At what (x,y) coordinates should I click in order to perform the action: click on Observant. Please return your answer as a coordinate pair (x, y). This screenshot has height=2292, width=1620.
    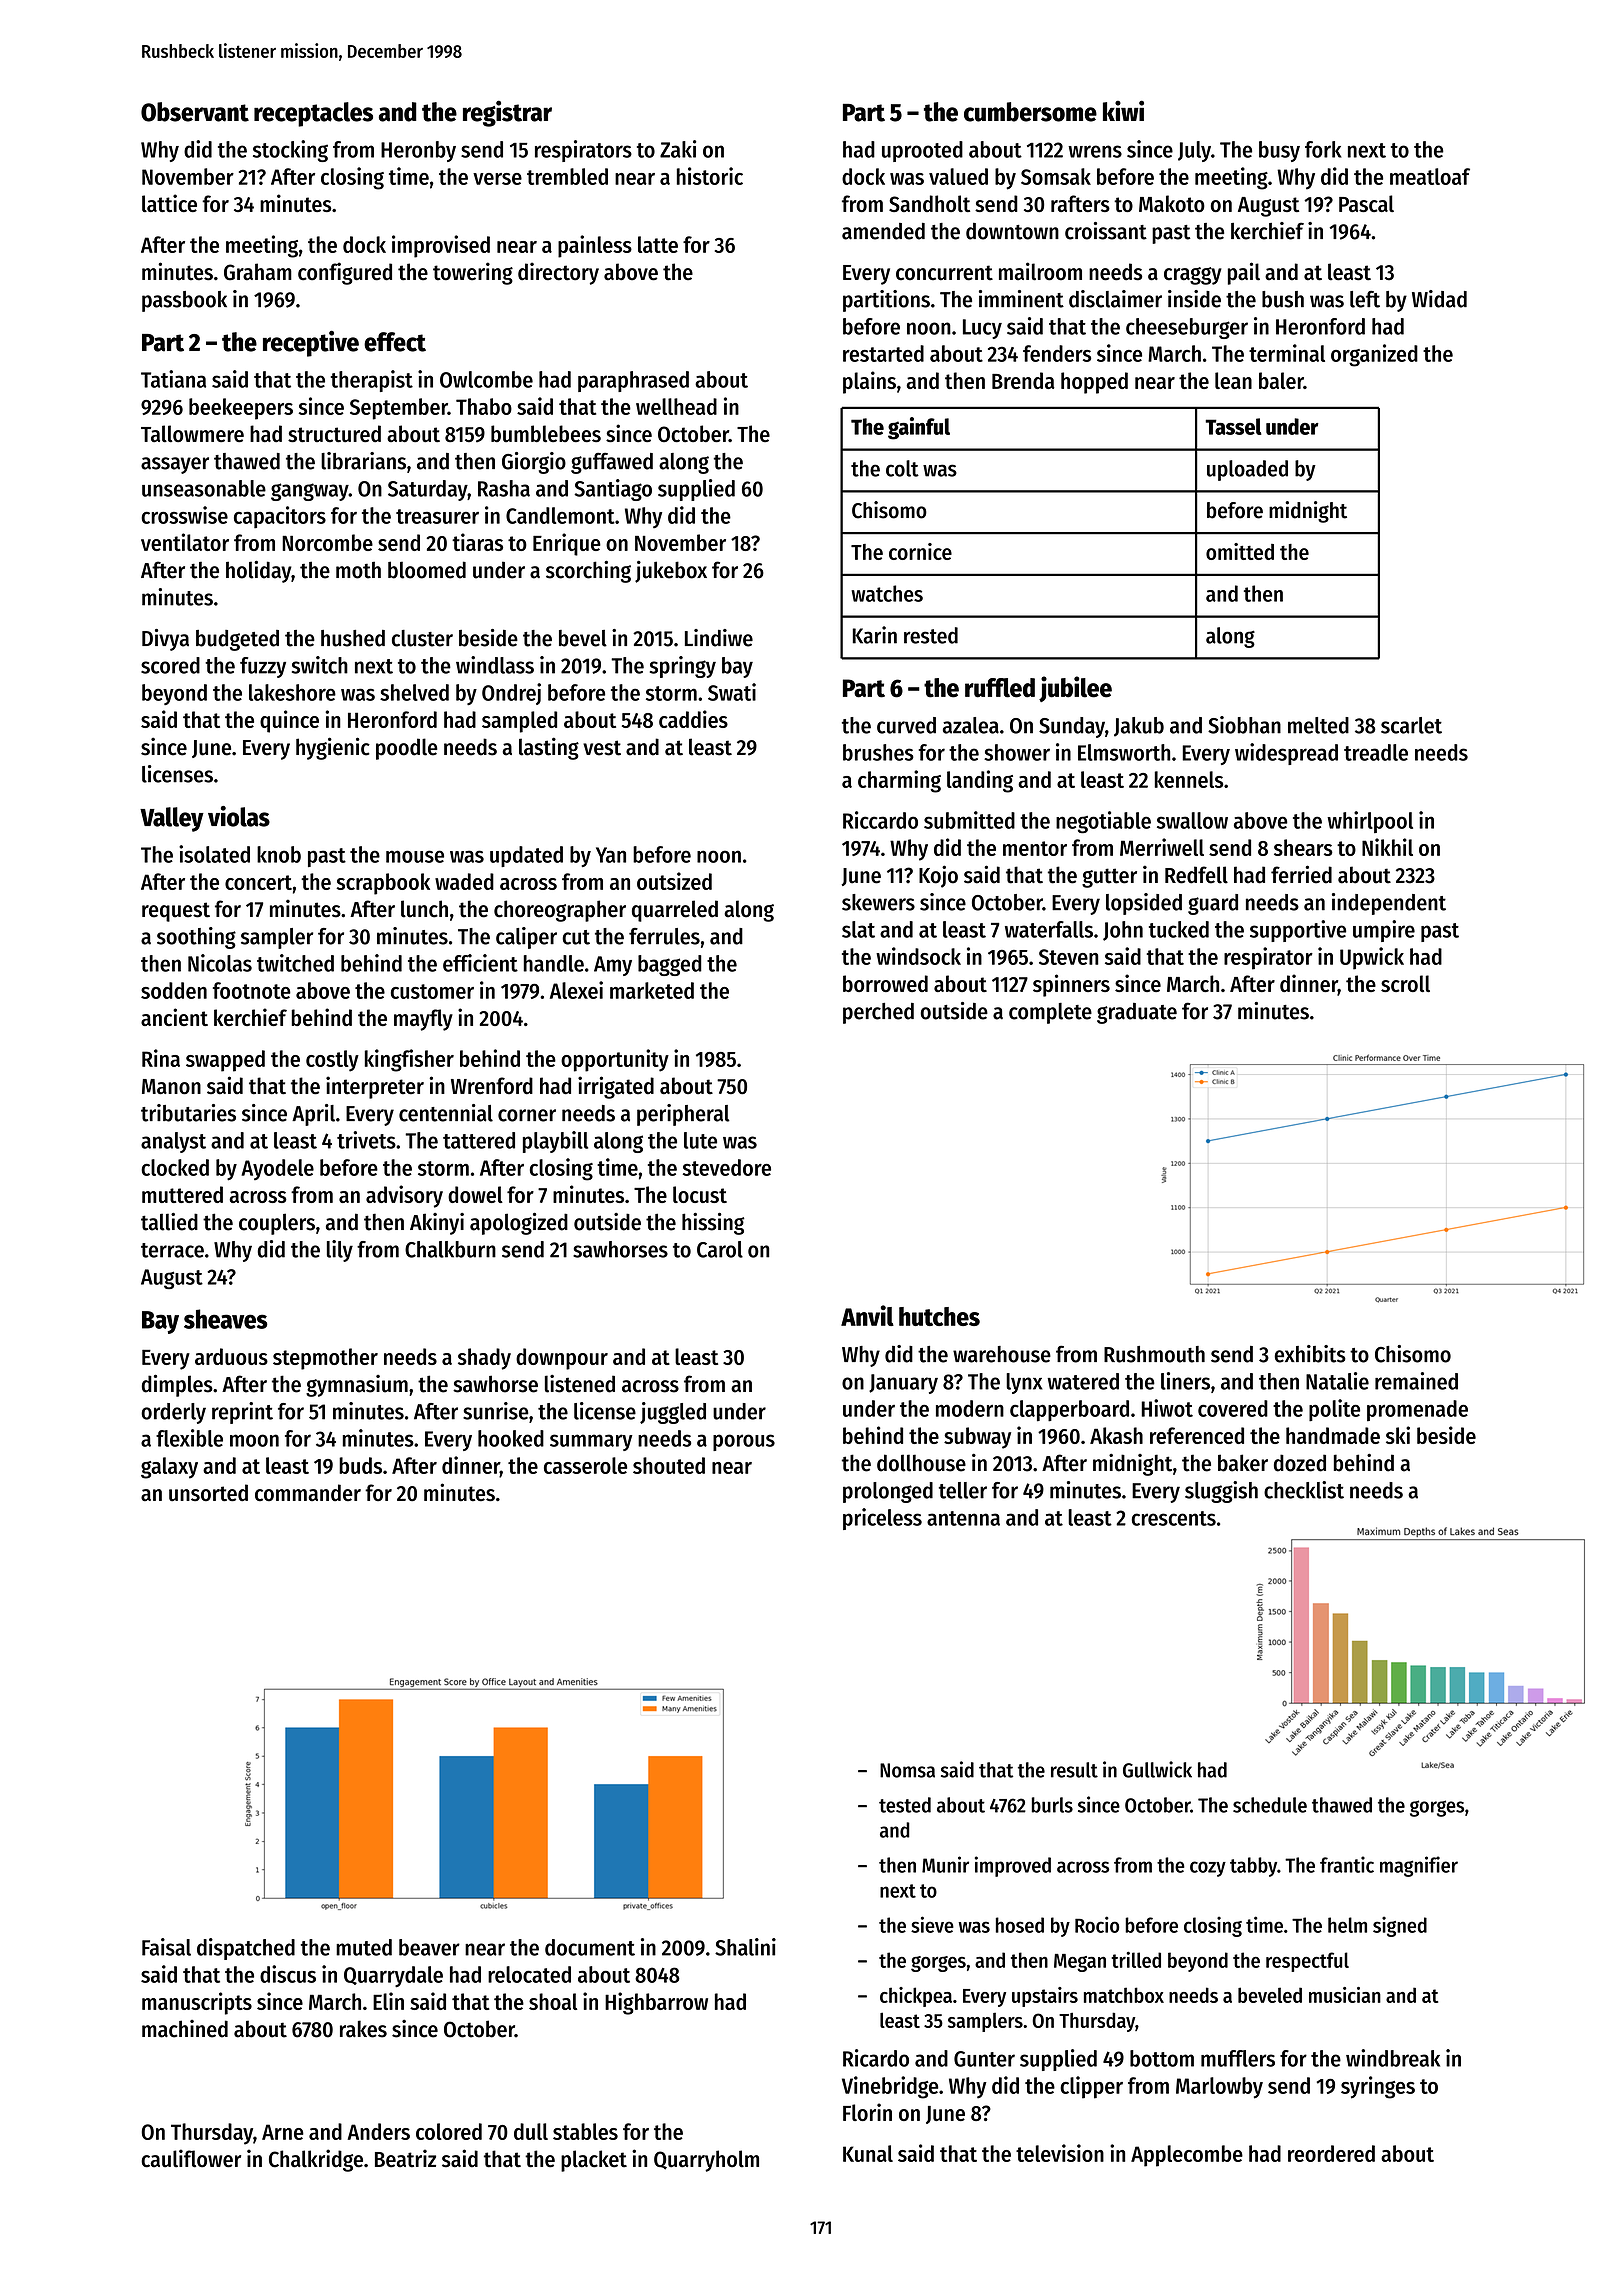
    Looking at the image, I should click on (195, 112).
